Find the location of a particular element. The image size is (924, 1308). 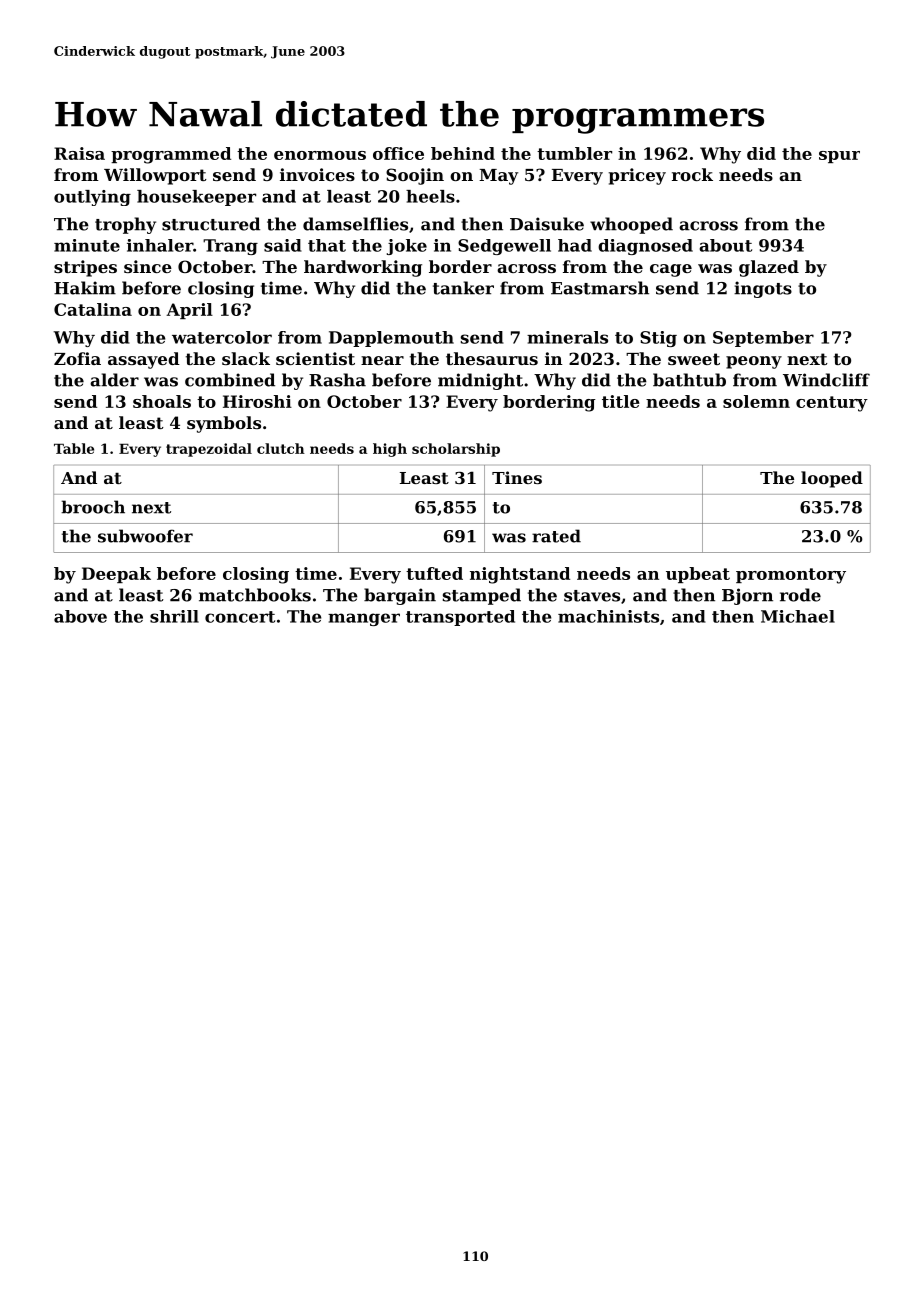

concert is located at coordinates (240, 617).
